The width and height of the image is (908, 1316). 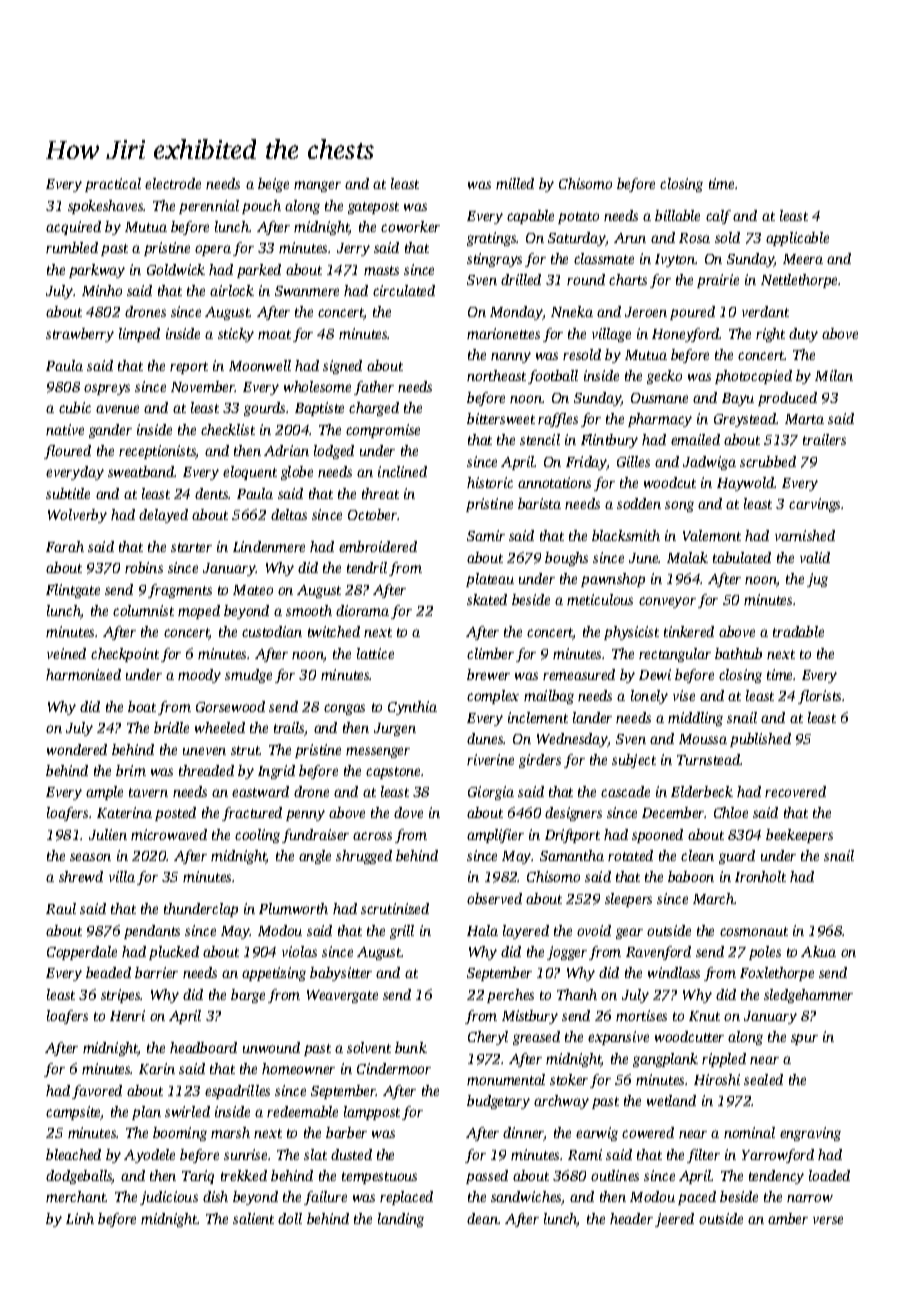 What do you see at coordinates (799, 836) in the image?
I see `beekeepers` at bounding box center [799, 836].
